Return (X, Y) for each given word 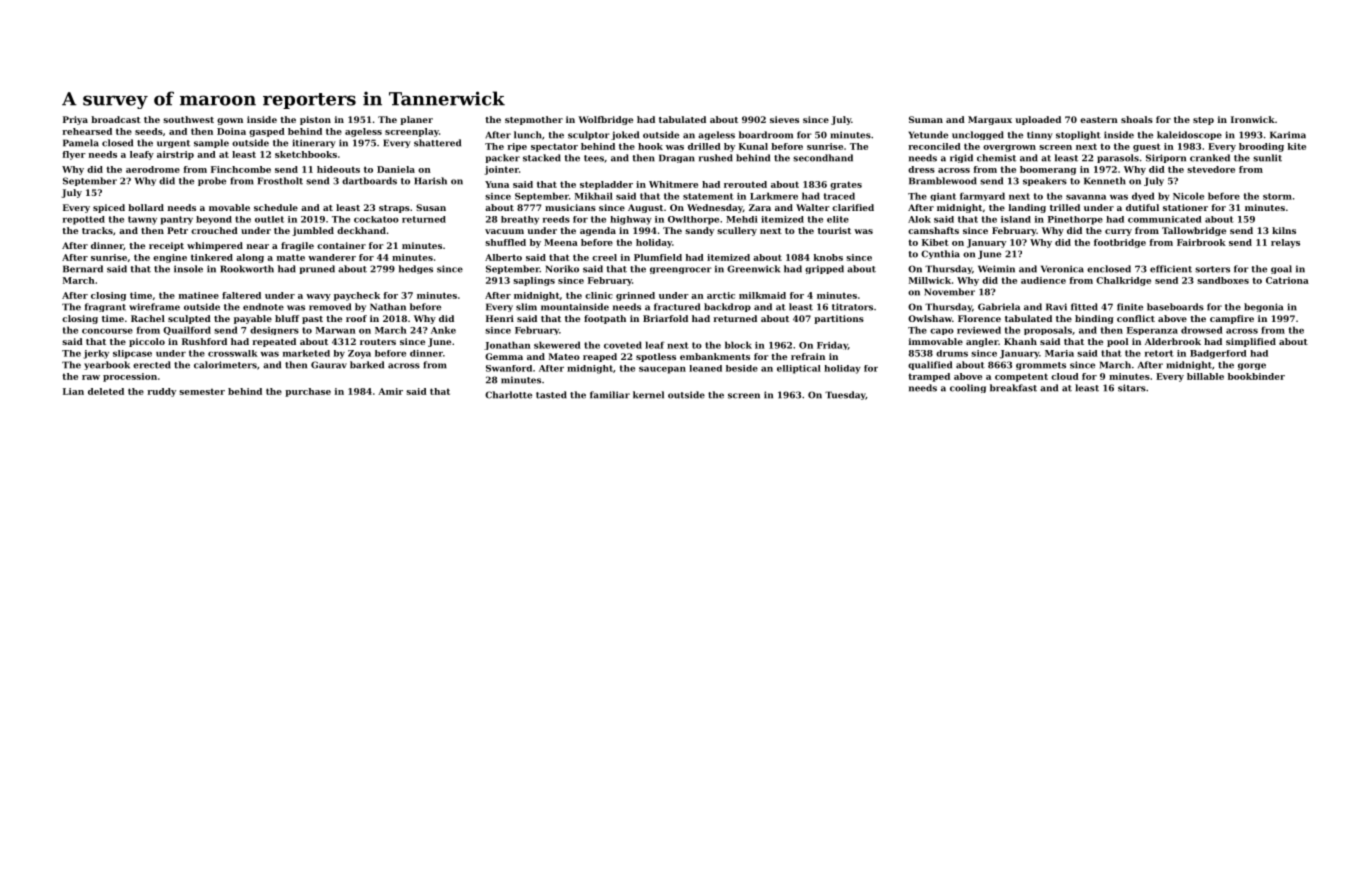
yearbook (107, 365)
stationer (1185, 207)
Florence (979, 318)
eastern (1099, 120)
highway (631, 220)
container (341, 245)
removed (330, 307)
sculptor (589, 135)
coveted (623, 345)
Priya (75, 120)
